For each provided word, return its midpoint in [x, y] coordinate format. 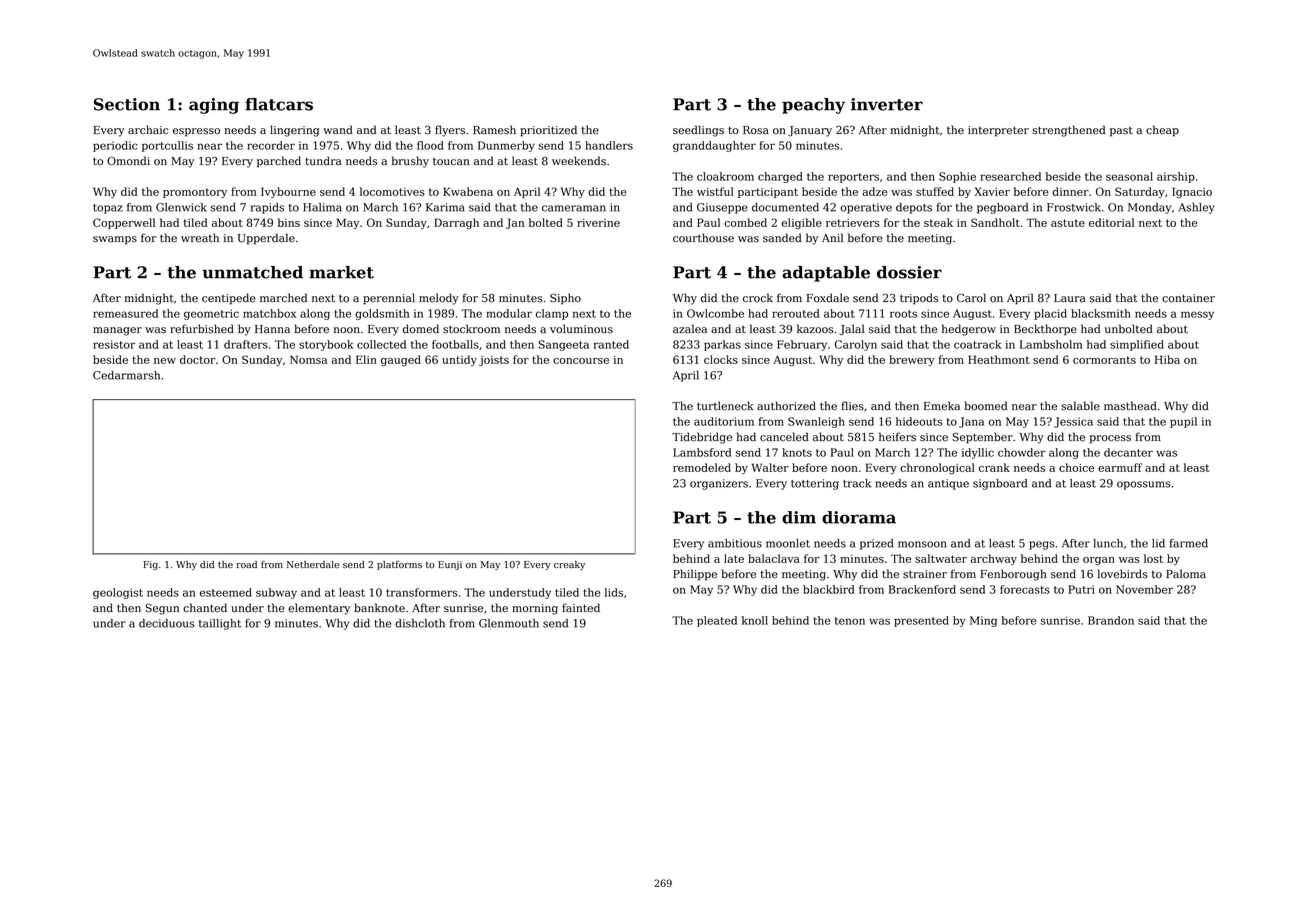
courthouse [703, 237]
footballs [455, 344]
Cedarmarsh [126, 375]
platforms [399, 565]
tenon [850, 621]
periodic [115, 146]
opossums [1143, 485]
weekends [579, 161]
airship [1176, 177]
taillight [220, 624]
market [341, 272]
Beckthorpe [1045, 330]
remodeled [702, 467]
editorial [1111, 222]
